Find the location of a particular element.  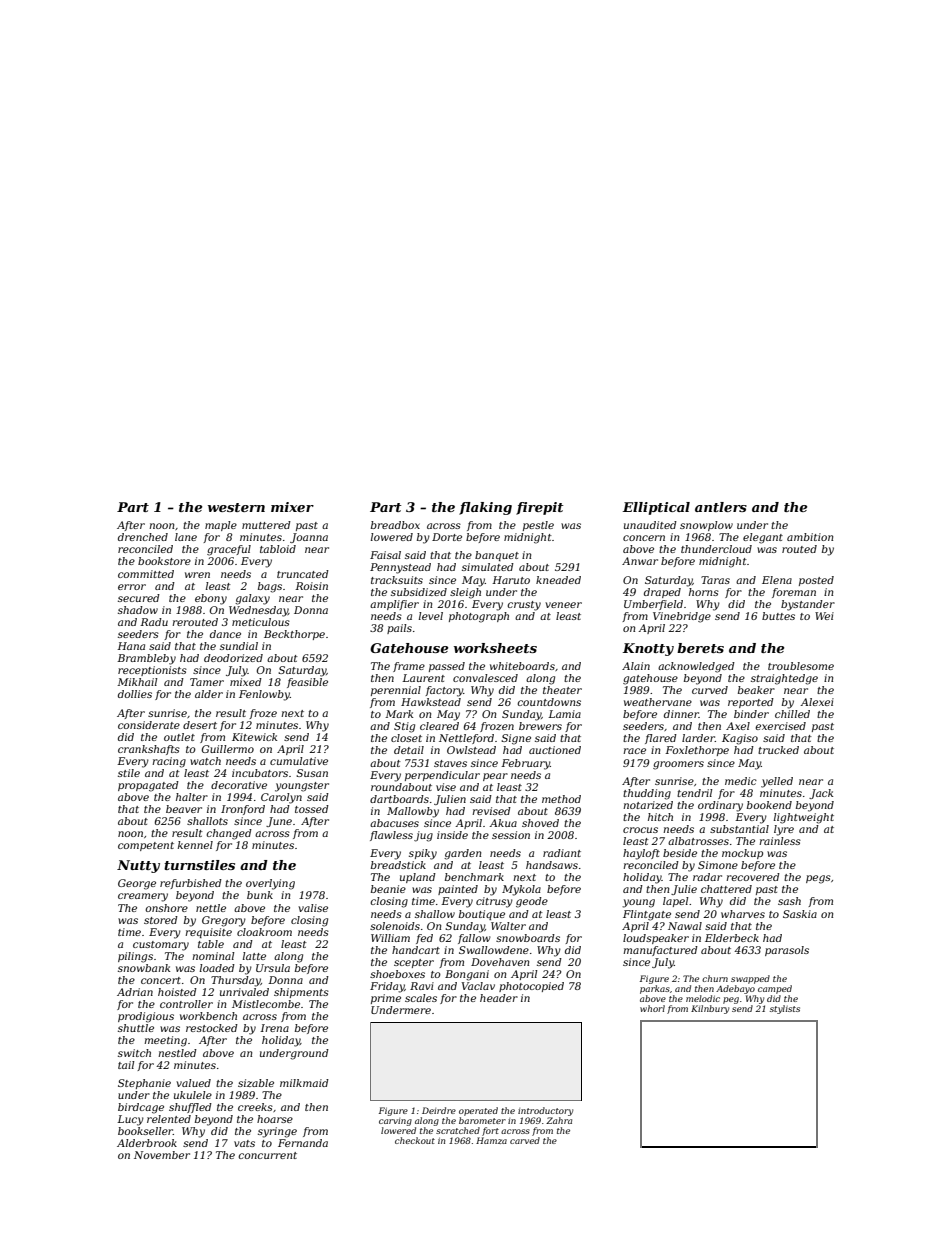

manufactured is located at coordinates (660, 951).
